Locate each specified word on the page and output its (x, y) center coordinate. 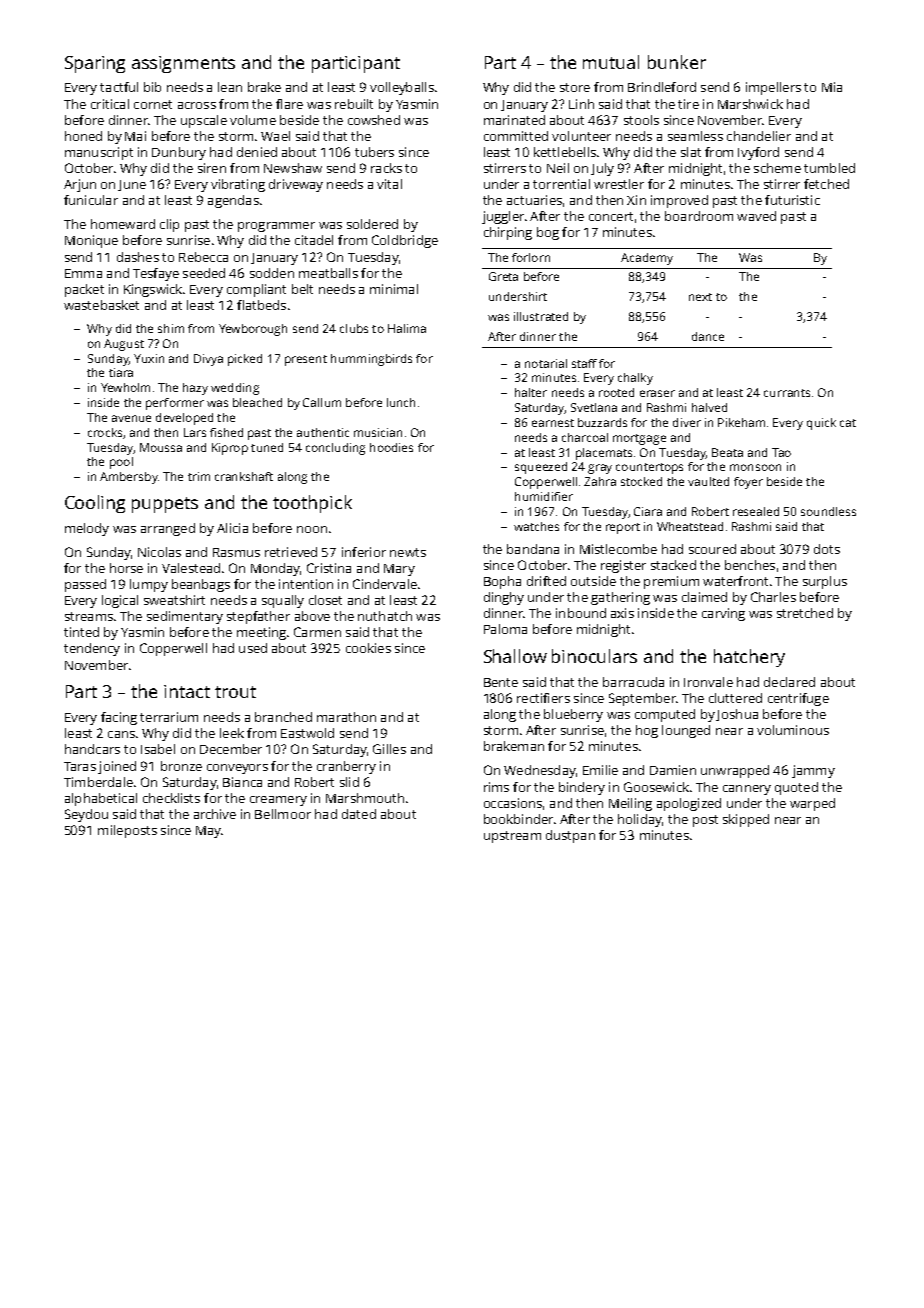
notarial (546, 363)
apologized (689, 804)
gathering (620, 598)
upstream (512, 837)
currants (787, 393)
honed (83, 136)
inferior (364, 552)
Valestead (191, 568)
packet (84, 290)
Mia (832, 87)
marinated (514, 120)
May (208, 832)
